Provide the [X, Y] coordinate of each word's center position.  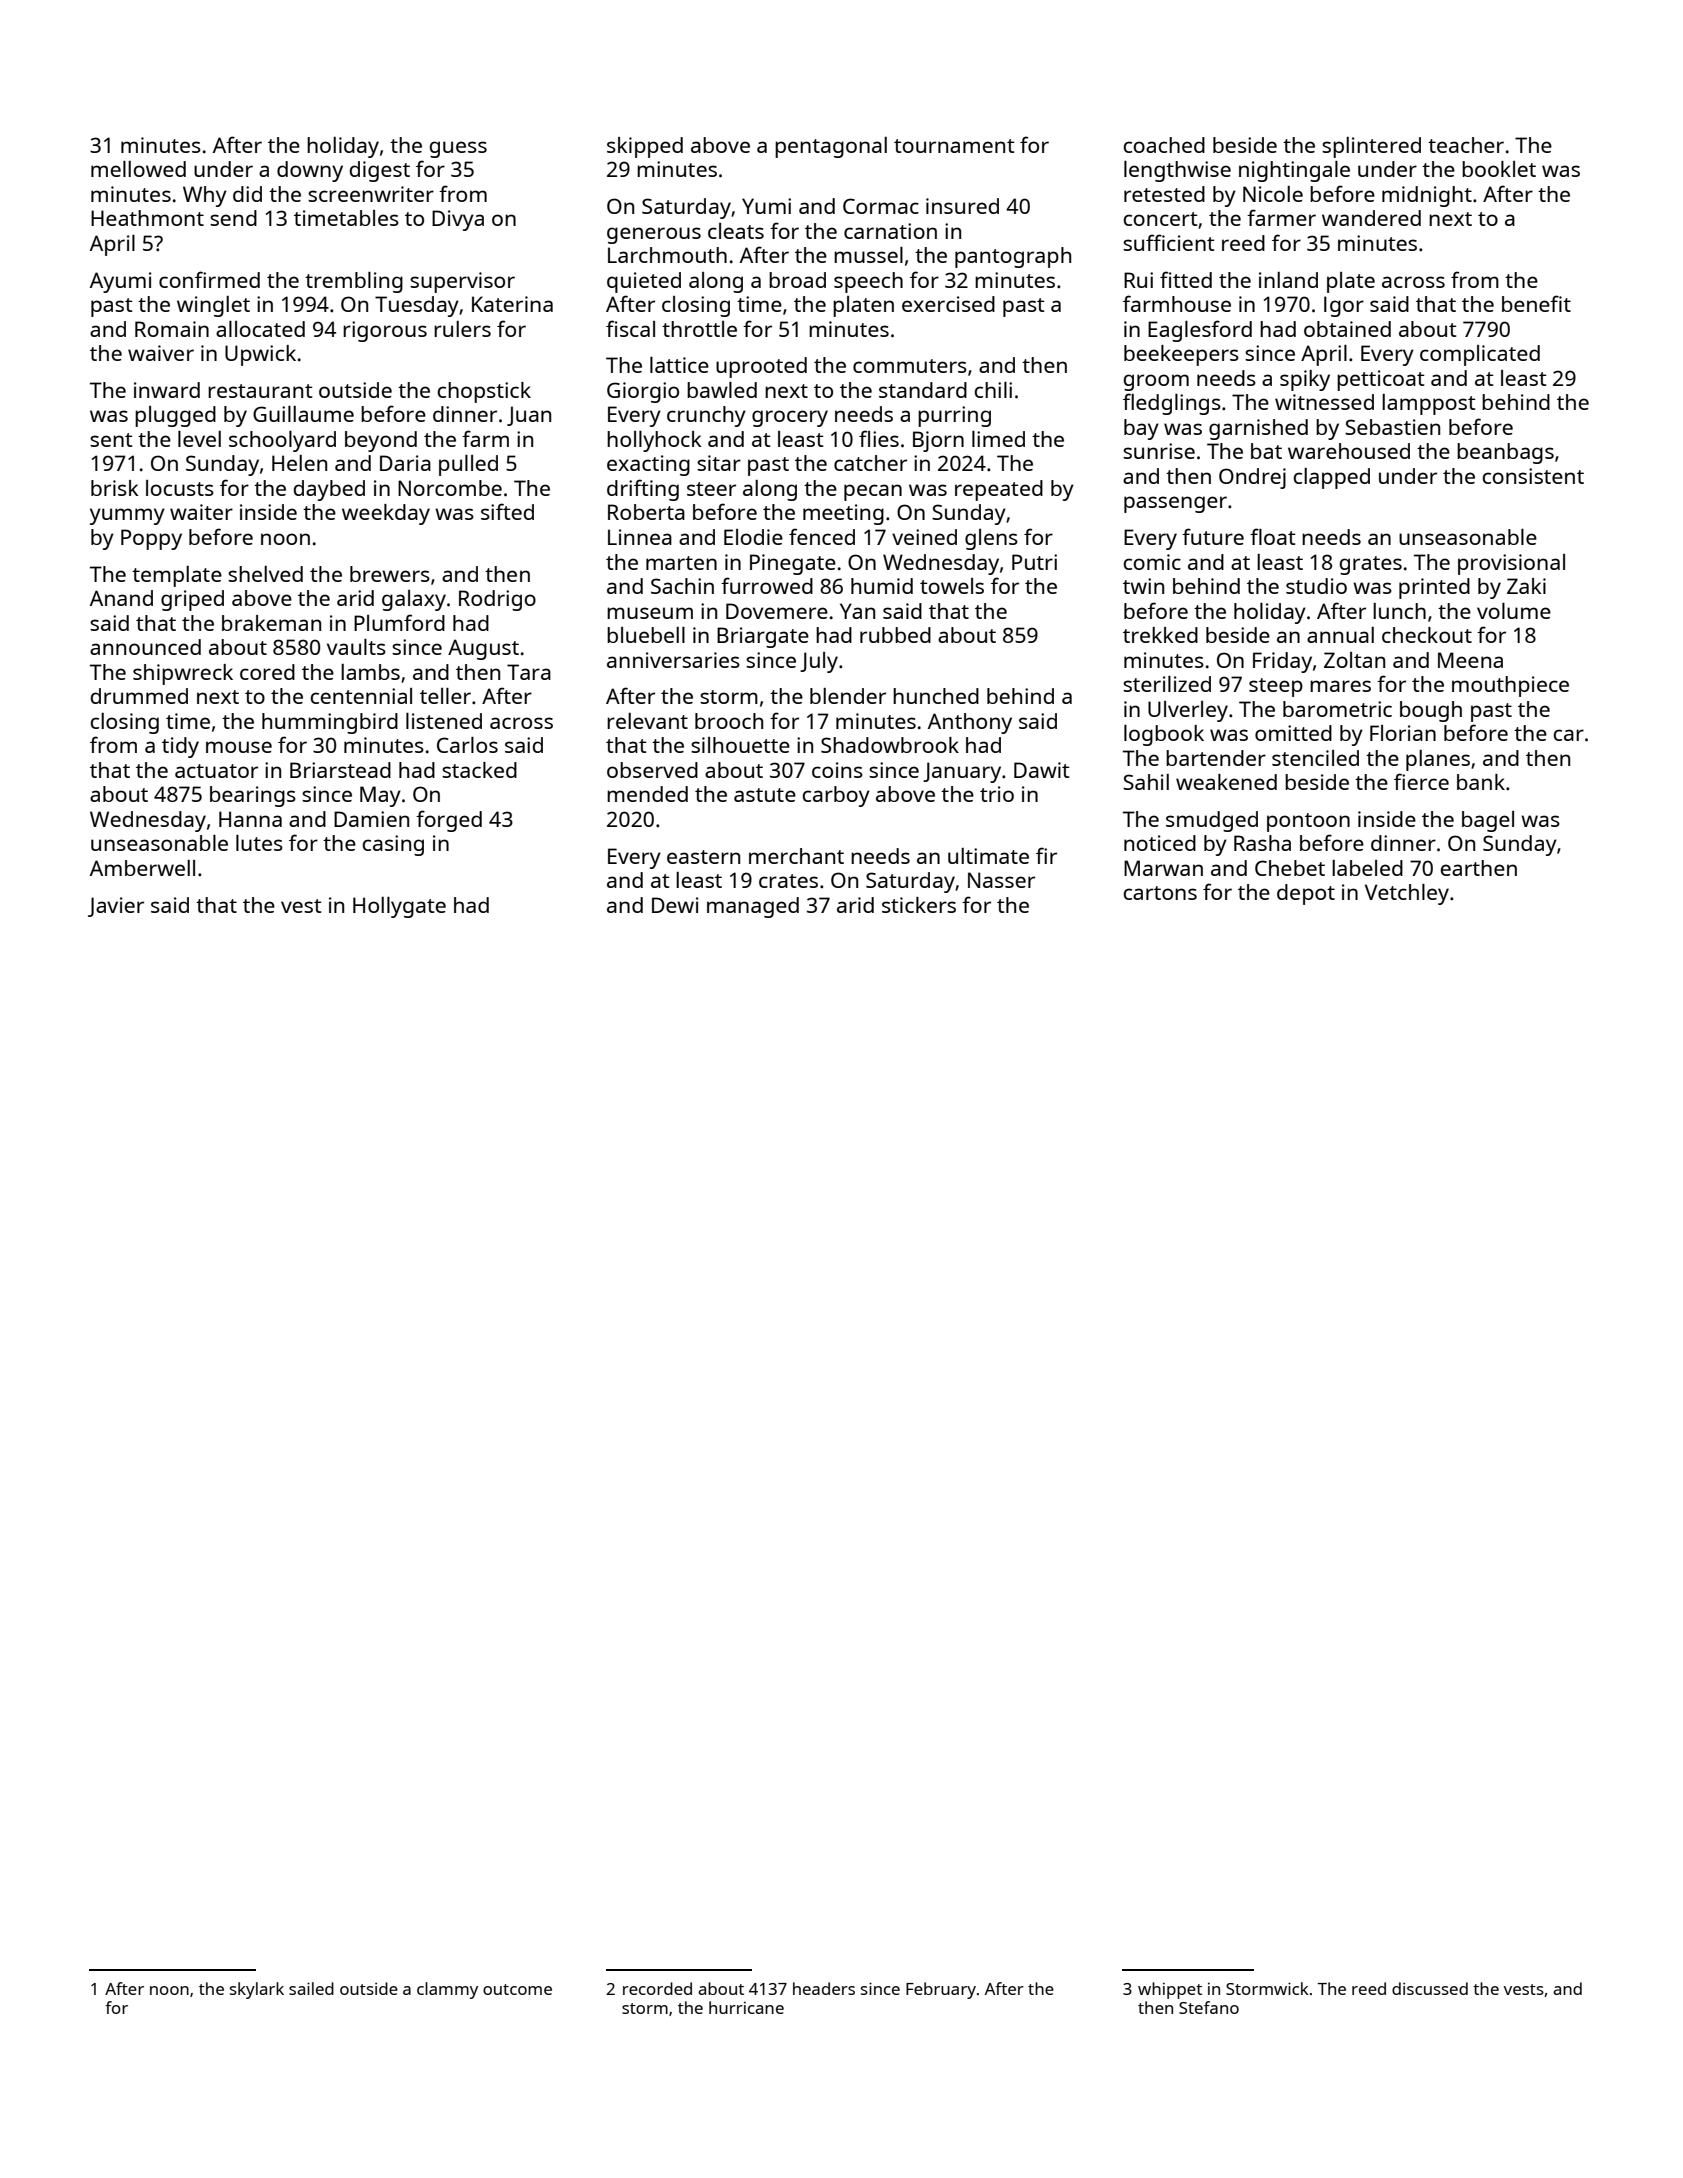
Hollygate [399, 907]
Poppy [151, 539]
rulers [462, 329]
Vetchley [1407, 894]
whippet [1170, 1990]
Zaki [1526, 586]
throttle [699, 329]
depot [1306, 894]
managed [753, 907]
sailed [311, 1988]
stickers [919, 905]
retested [1164, 194]
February [941, 1990]
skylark [257, 1990]
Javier [116, 907]
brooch [729, 721]
